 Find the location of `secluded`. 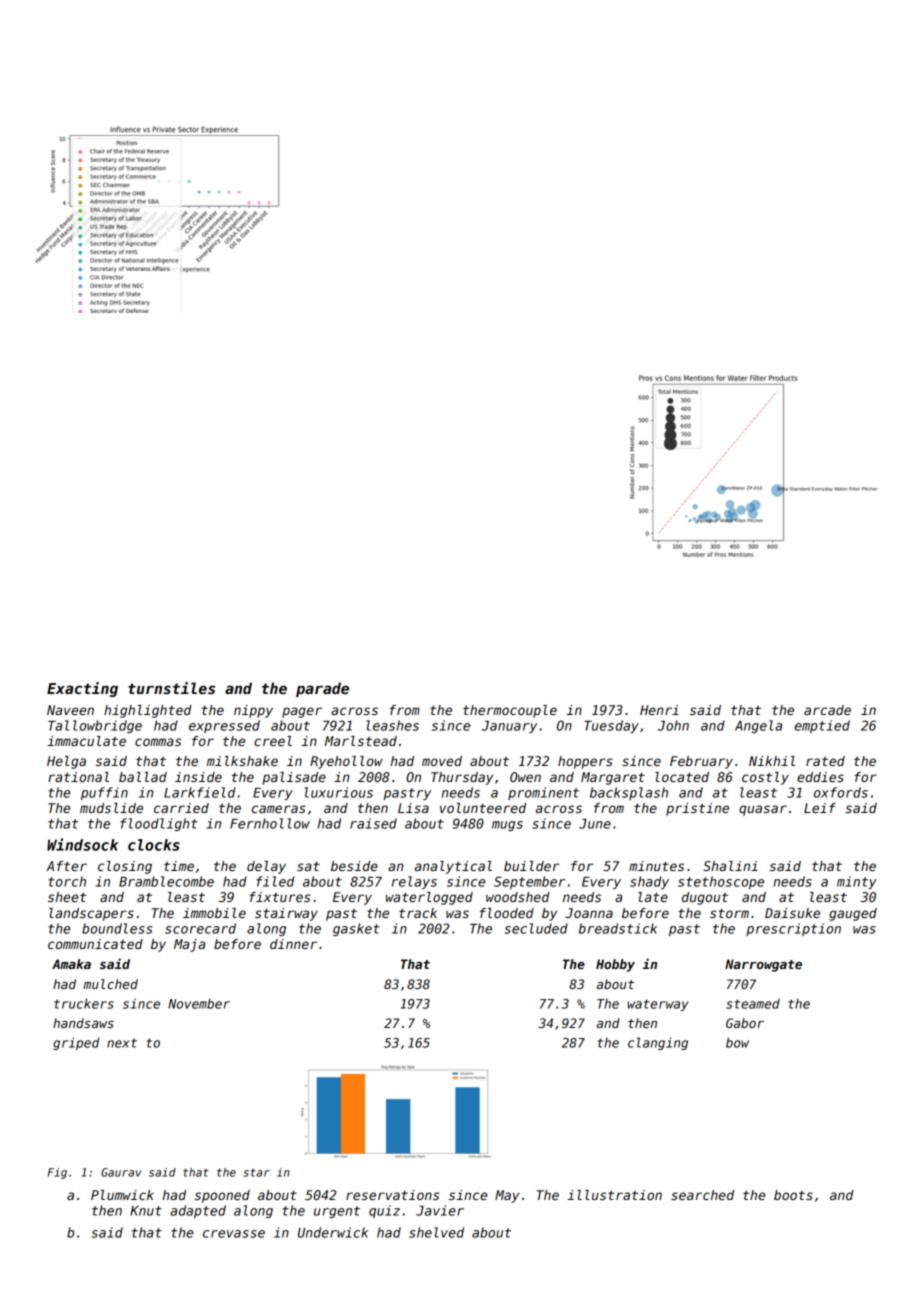

secluded is located at coordinates (536, 928).
